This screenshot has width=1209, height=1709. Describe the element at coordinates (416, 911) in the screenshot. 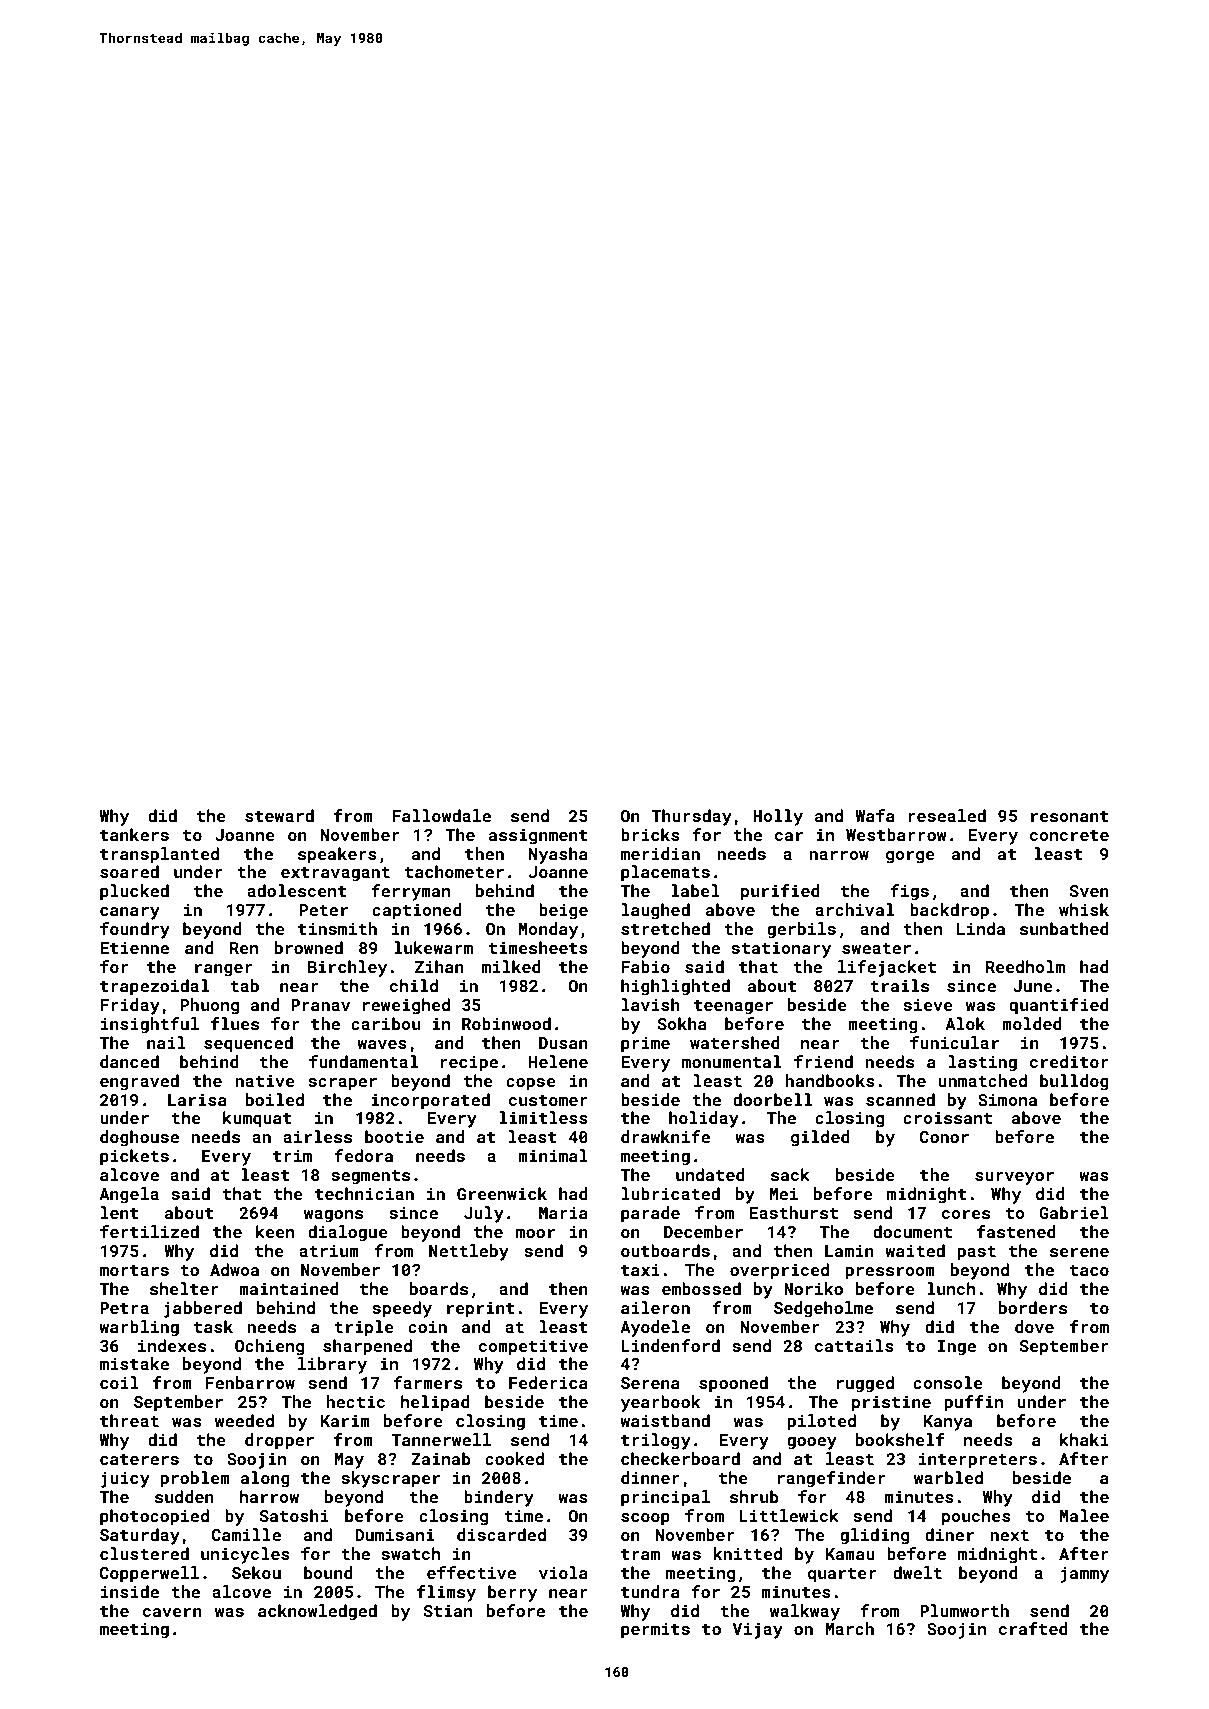

I see `captioned` at that location.
